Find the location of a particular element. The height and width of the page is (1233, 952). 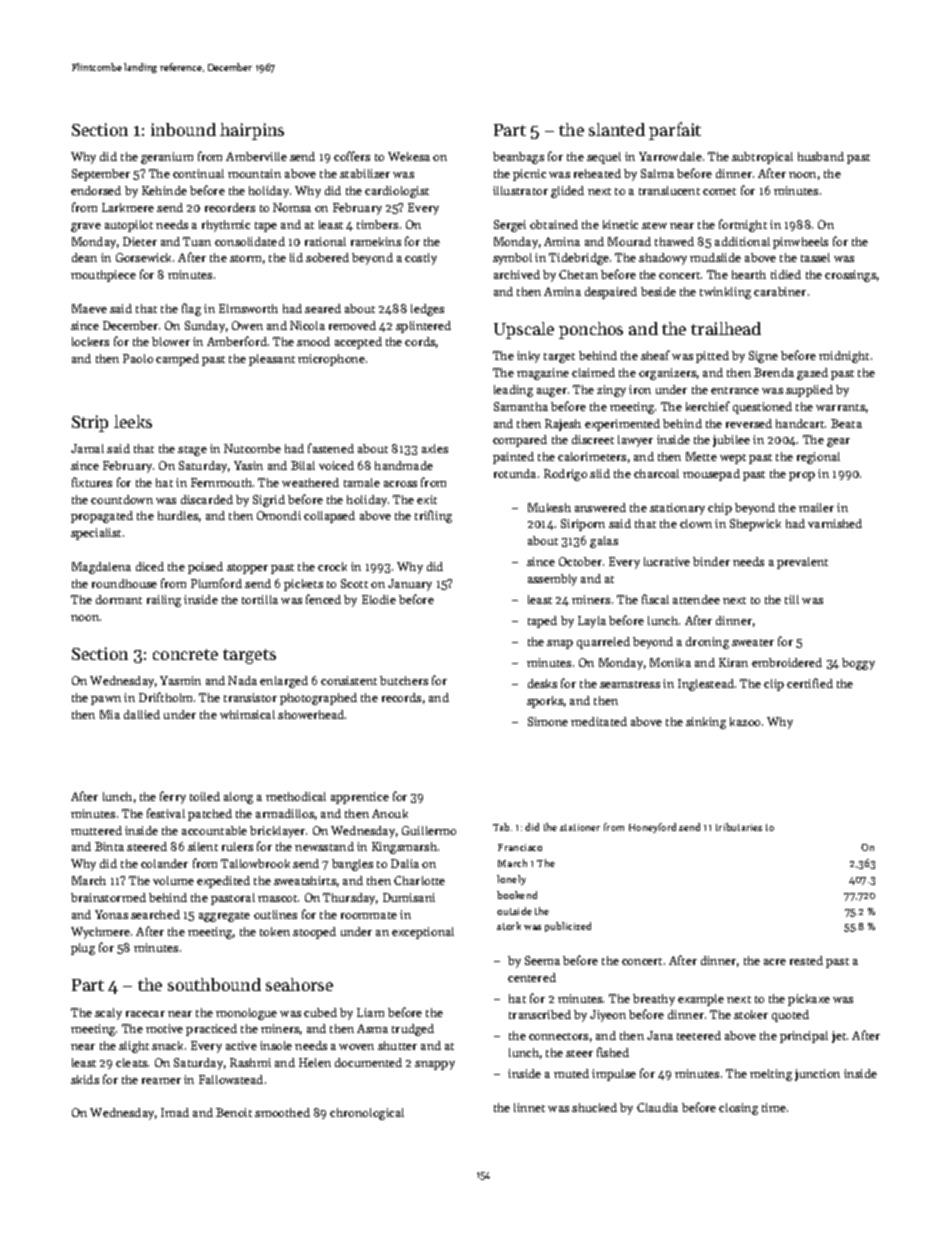

outside is located at coordinates (514, 911).
